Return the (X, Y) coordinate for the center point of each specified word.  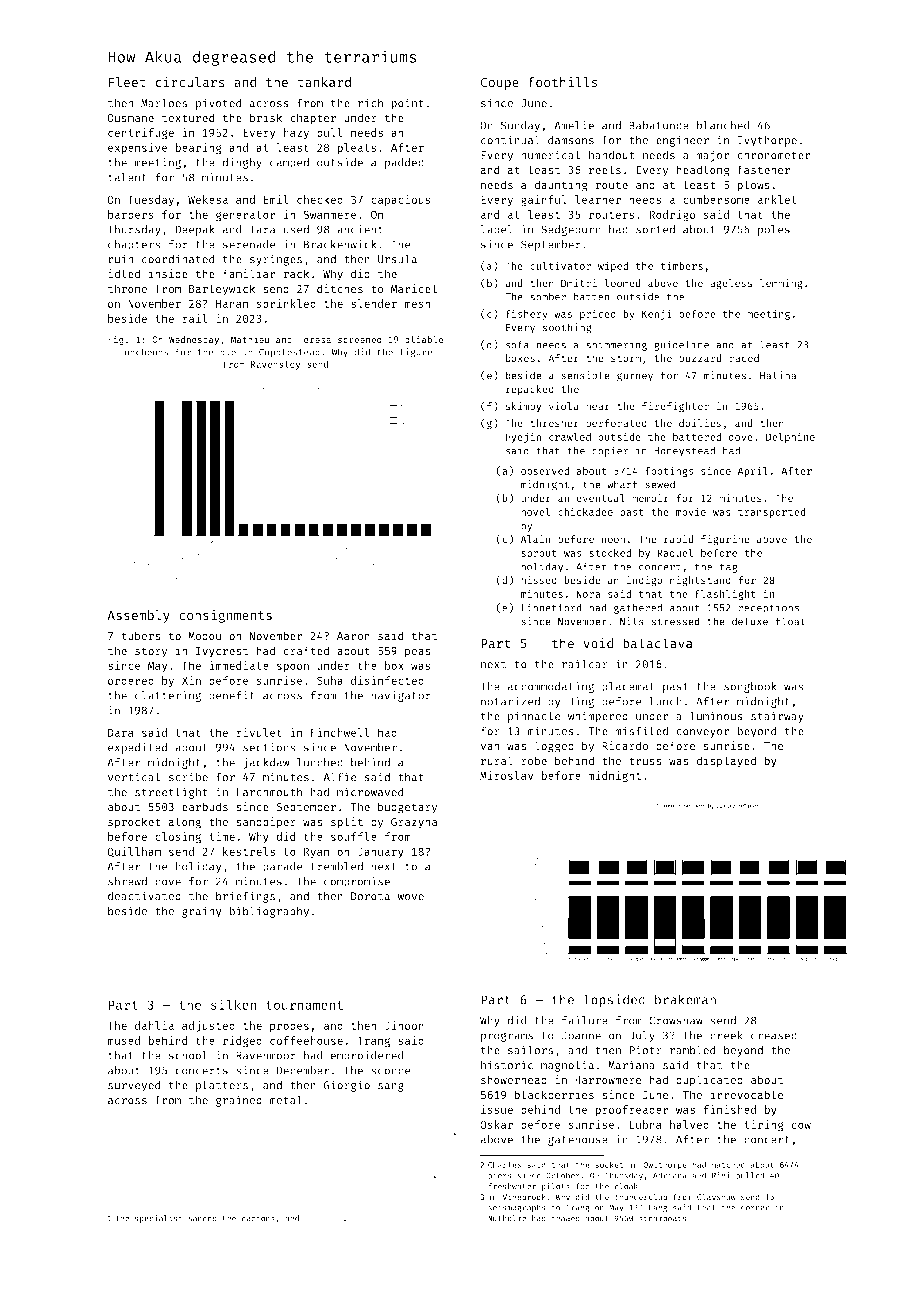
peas (417, 653)
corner (755, 1208)
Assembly (138, 616)
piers (500, 1176)
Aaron (353, 636)
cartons (258, 1219)
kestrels (249, 851)
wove (411, 897)
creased (774, 1035)
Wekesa (208, 199)
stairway (777, 717)
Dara (120, 732)
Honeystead (684, 451)
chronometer (773, 155)
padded (404, 163)
